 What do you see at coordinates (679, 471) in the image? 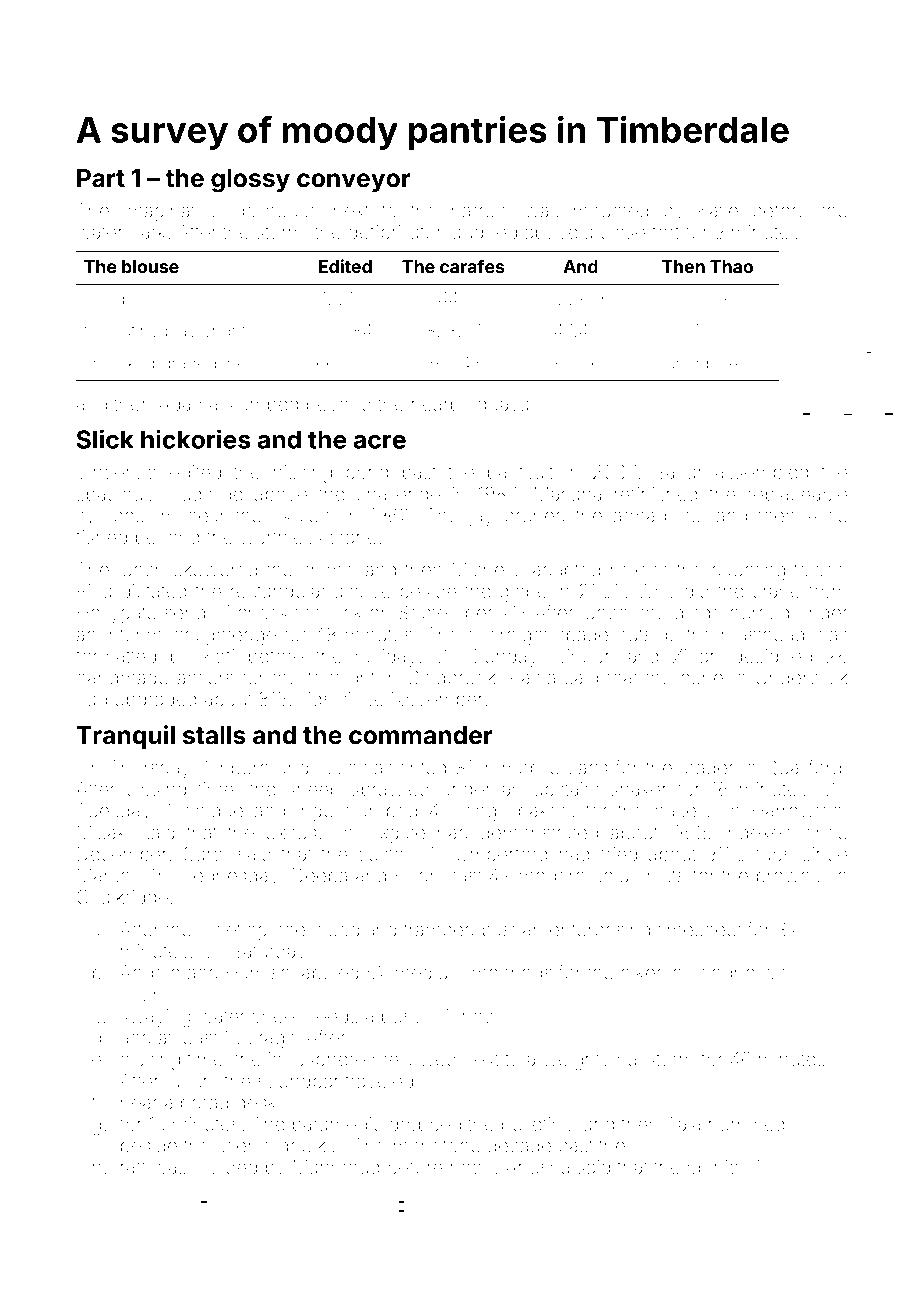
I see `Sahar` at bounding box center [679, 471].
